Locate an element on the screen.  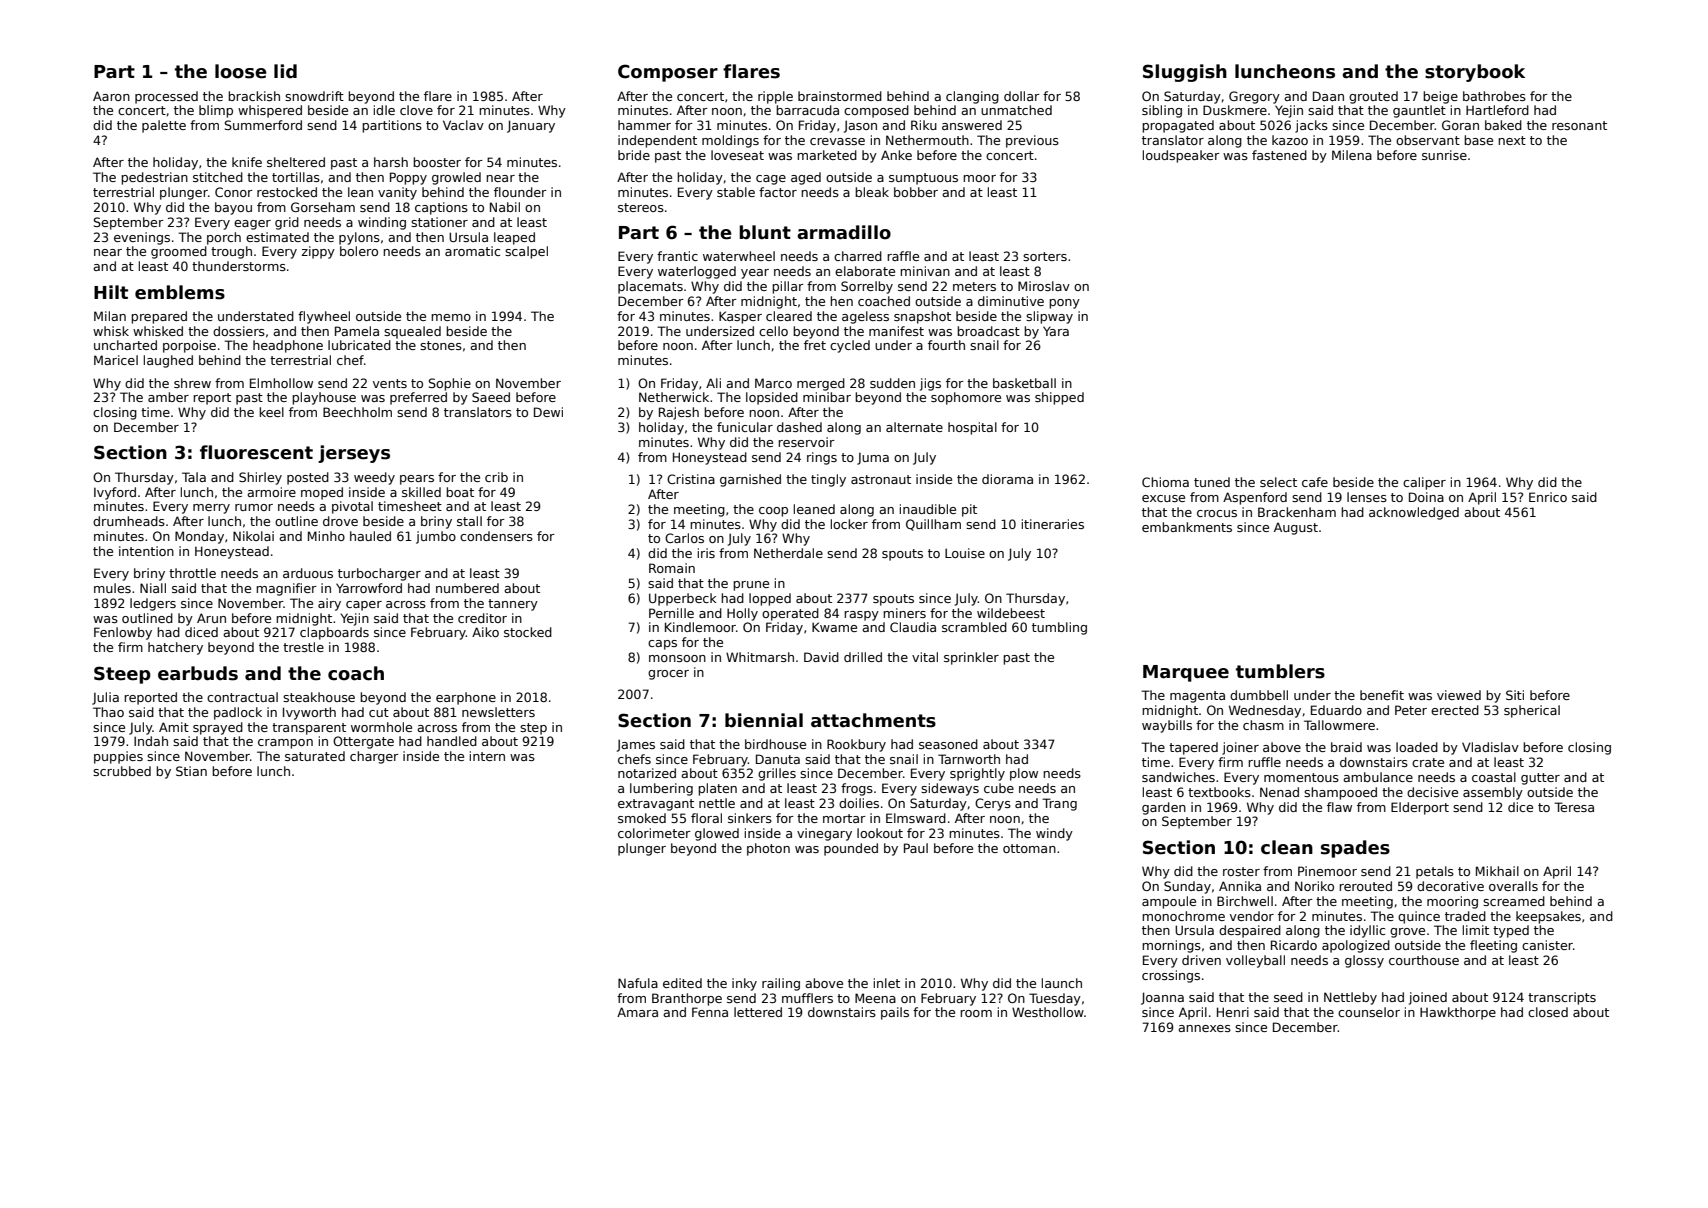
observant is located at coordinates (1428, 140).
